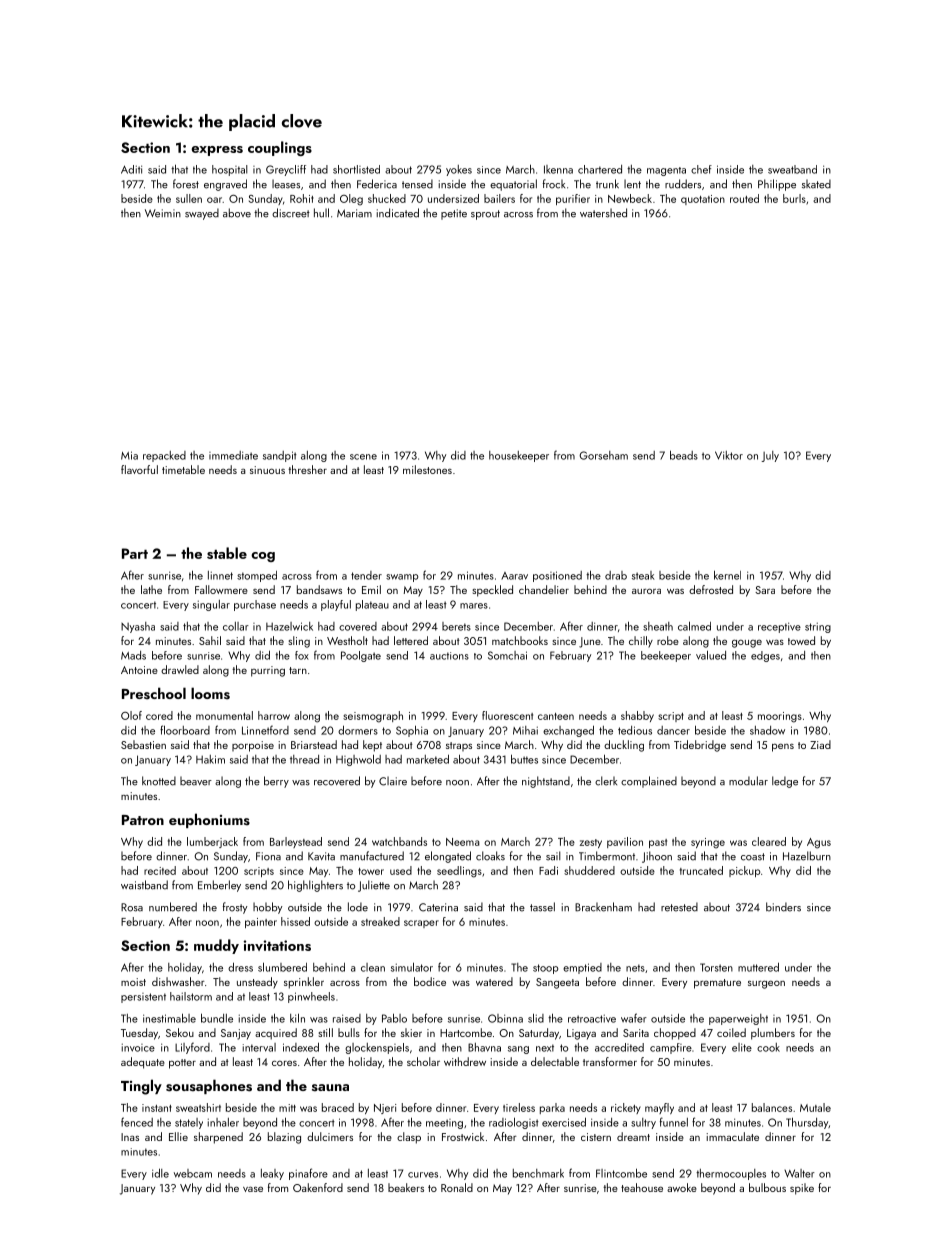  Describe the element at coordinates (770, 456) in the document. I see `July` at that location.
